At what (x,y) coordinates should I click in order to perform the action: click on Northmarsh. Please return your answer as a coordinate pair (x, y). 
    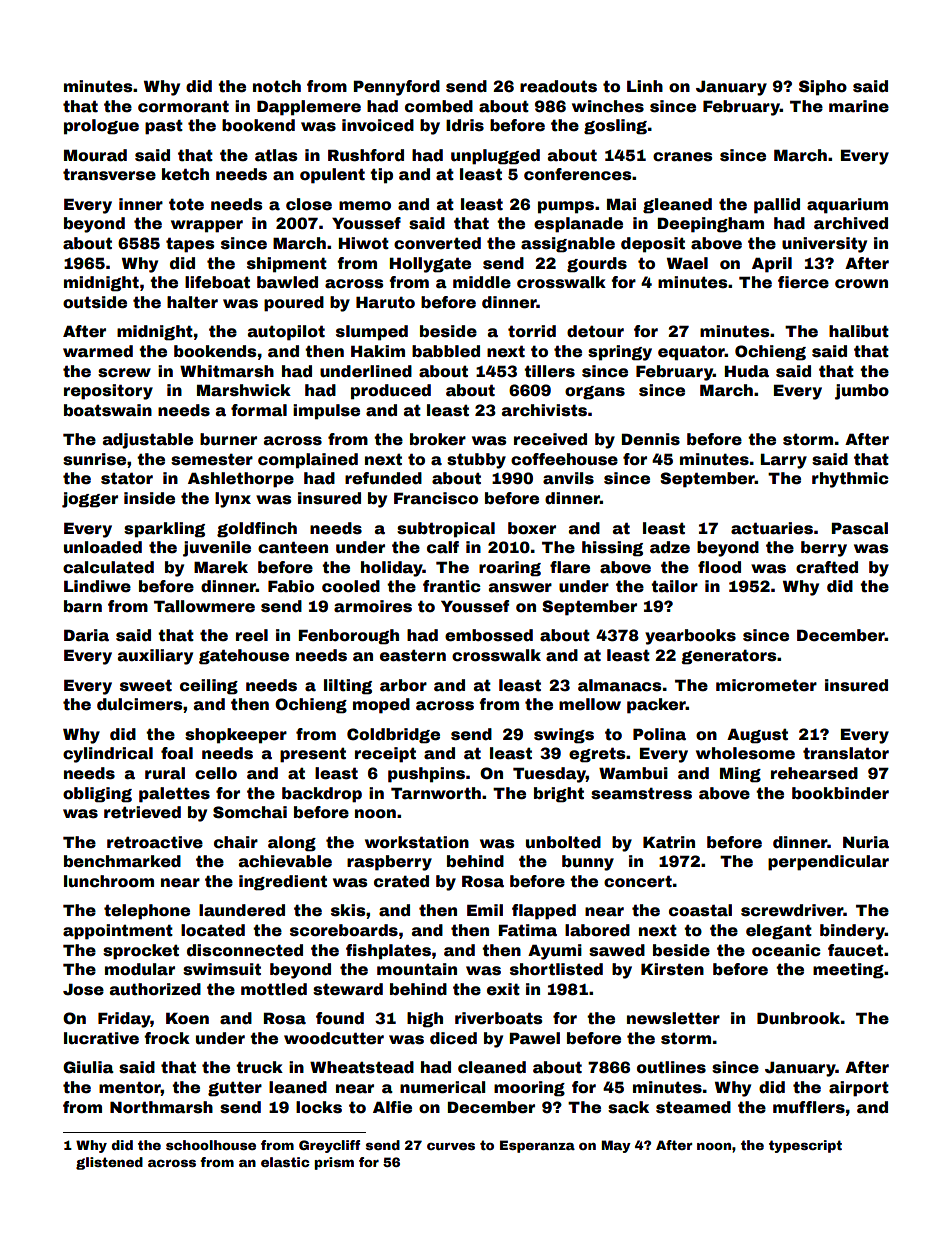
    Looking at the image, I should click on (161, 1107).
